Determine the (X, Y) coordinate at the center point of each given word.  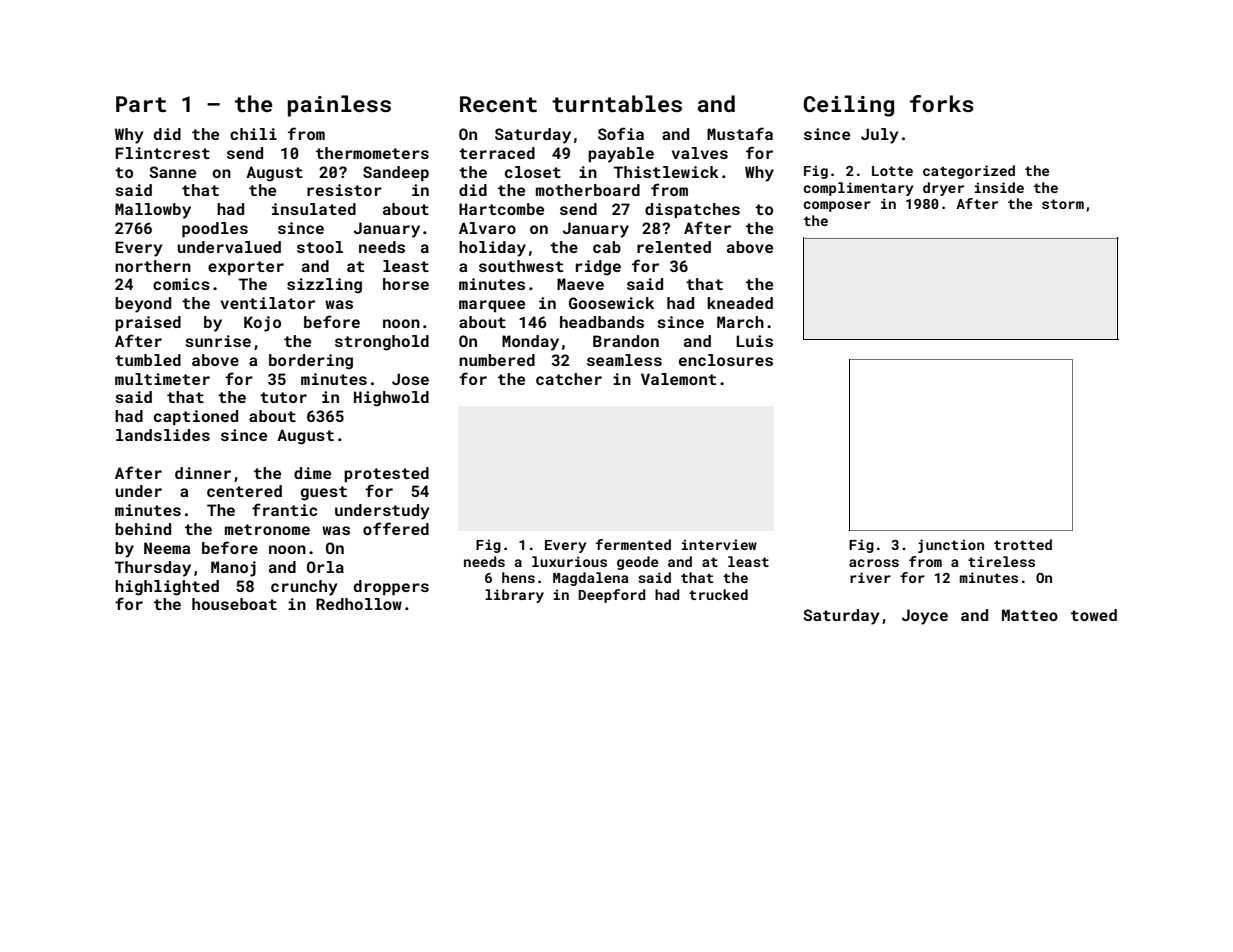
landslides (163, 435)
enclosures (726, 360)
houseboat (234, 604)
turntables (617, 103)
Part (141, 104)
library (514, 596)
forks (942, 103)
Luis (754, 341)
